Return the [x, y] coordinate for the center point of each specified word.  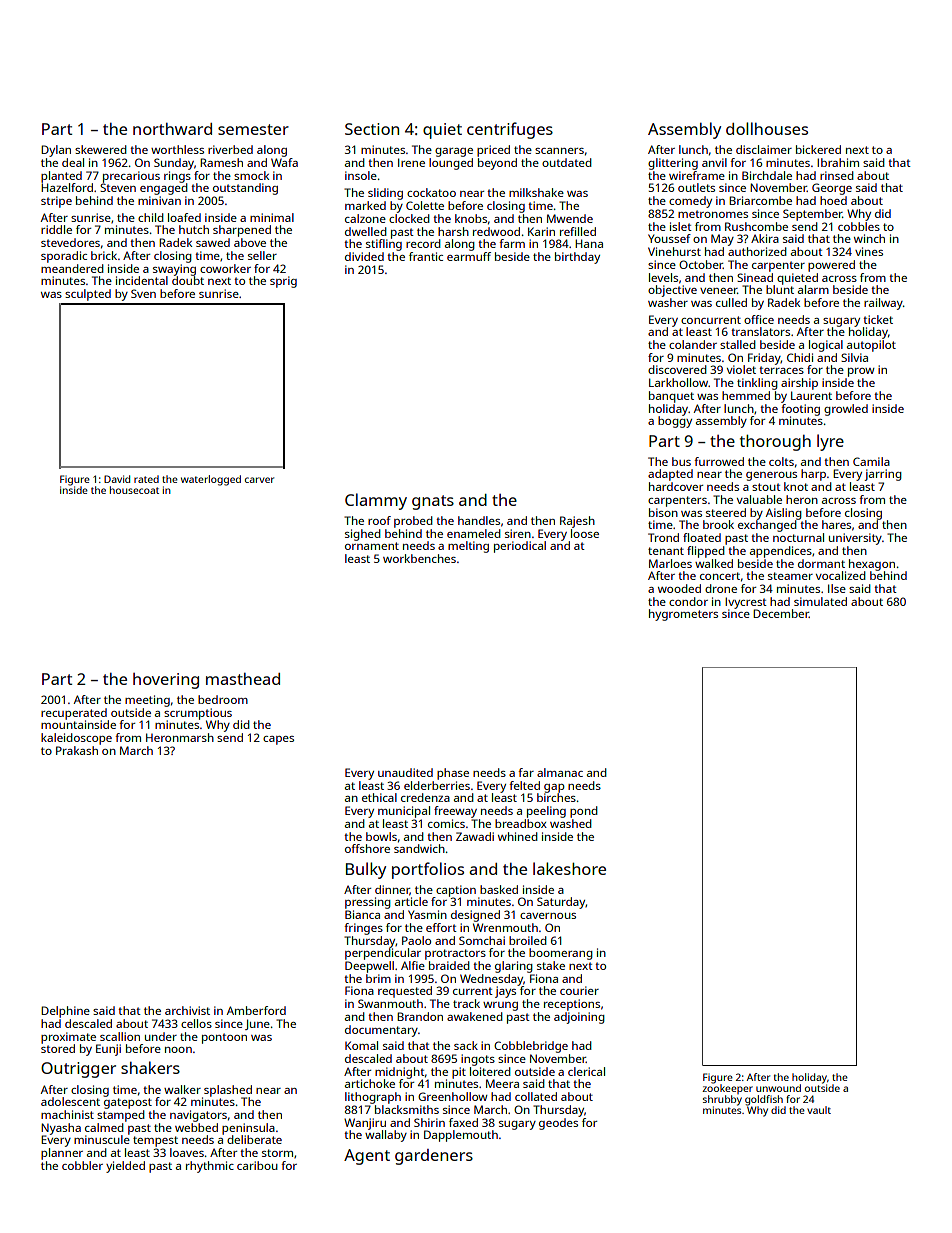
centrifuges [510, 130]
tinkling [757, 384]
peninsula [248, 1129]
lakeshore [569, 868]
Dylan [56, 151]
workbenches [419, 558]
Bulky [366, 870]
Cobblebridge [531, 1047]
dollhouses [767, 128]
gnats [433, 502]
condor [688, 601]
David [117, 479]
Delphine [65, 1012]
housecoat [134, 490]
